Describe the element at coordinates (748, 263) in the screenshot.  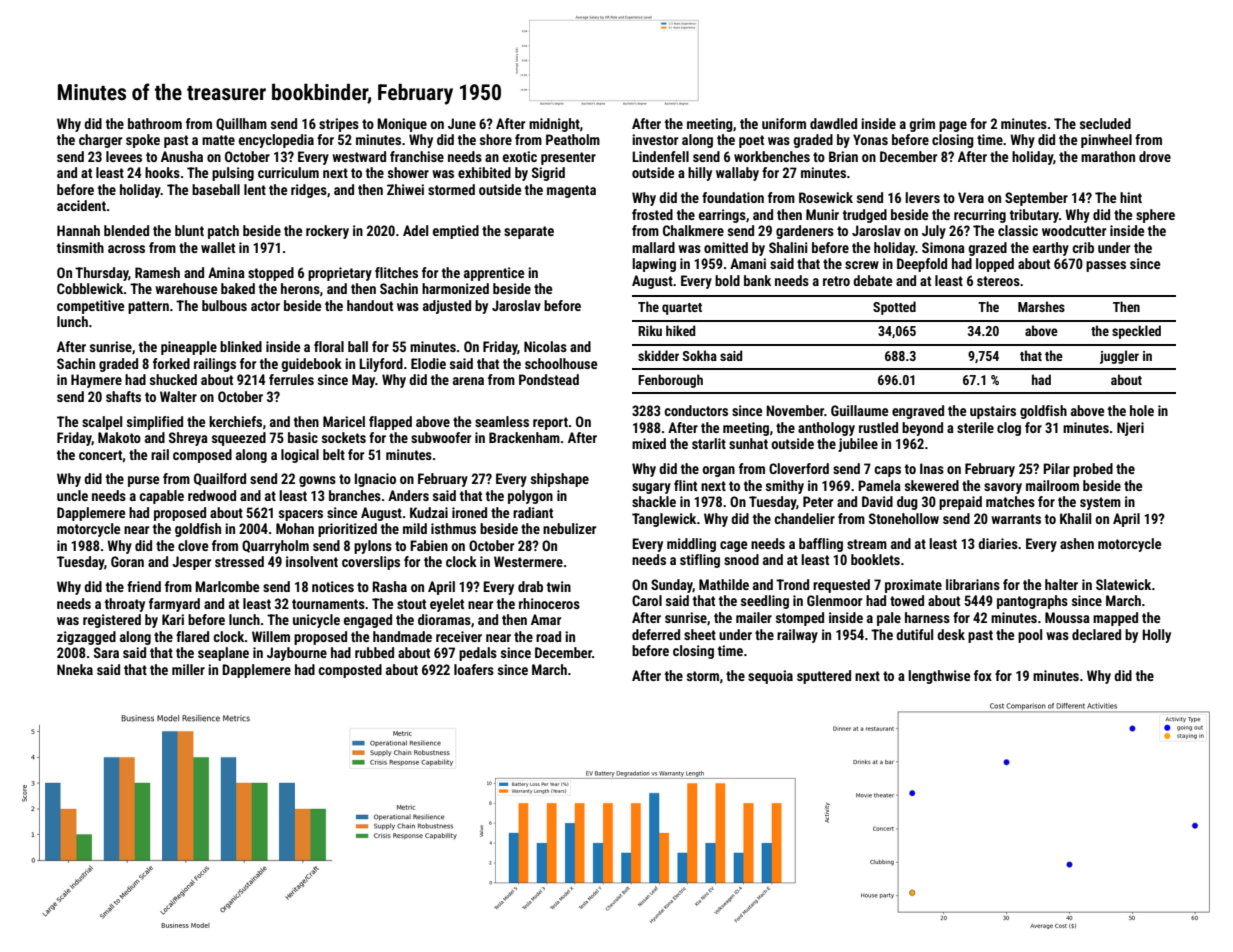
I see `Amani` at that location.
